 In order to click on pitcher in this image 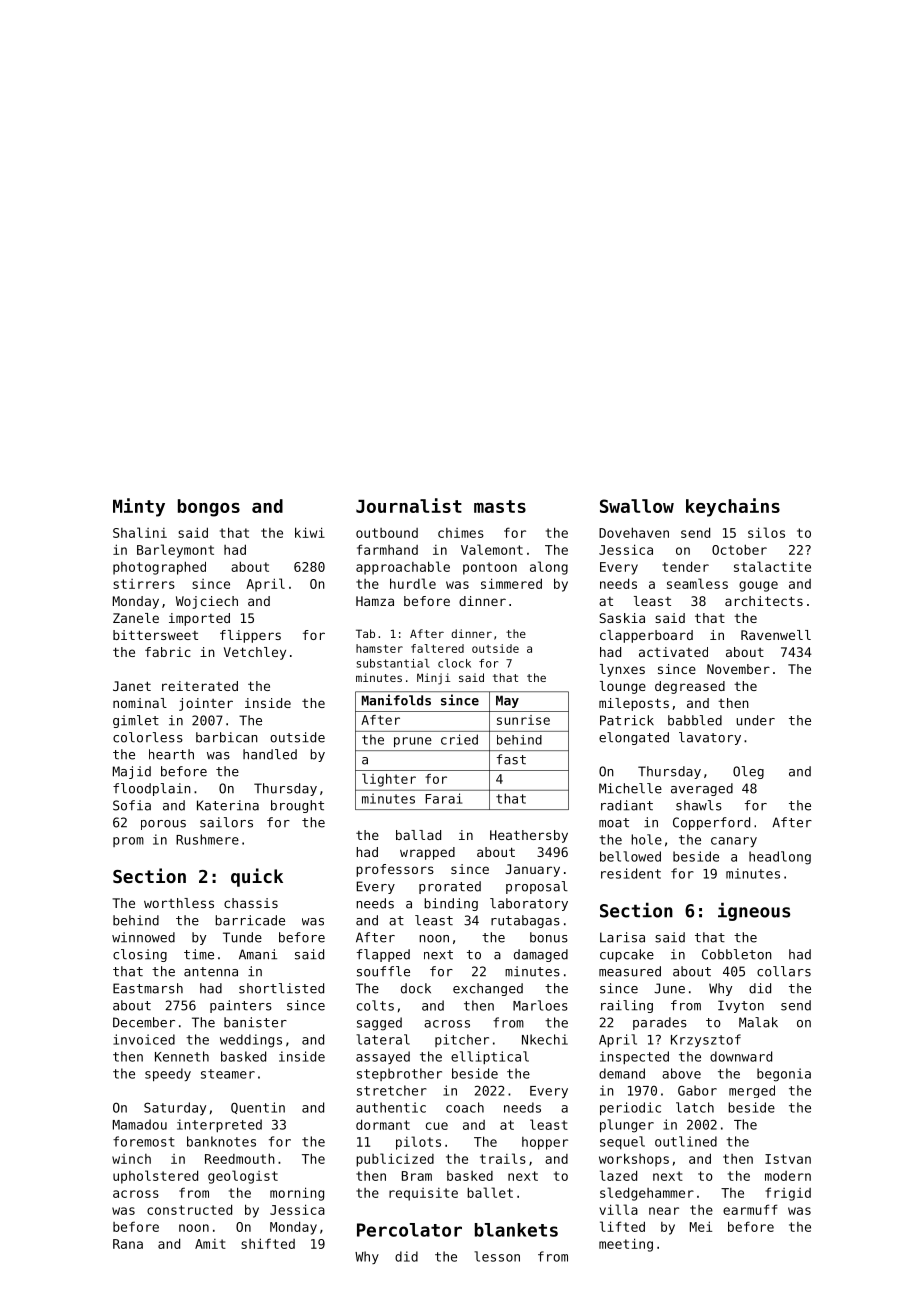, I will do `click(462, 1040)`.
